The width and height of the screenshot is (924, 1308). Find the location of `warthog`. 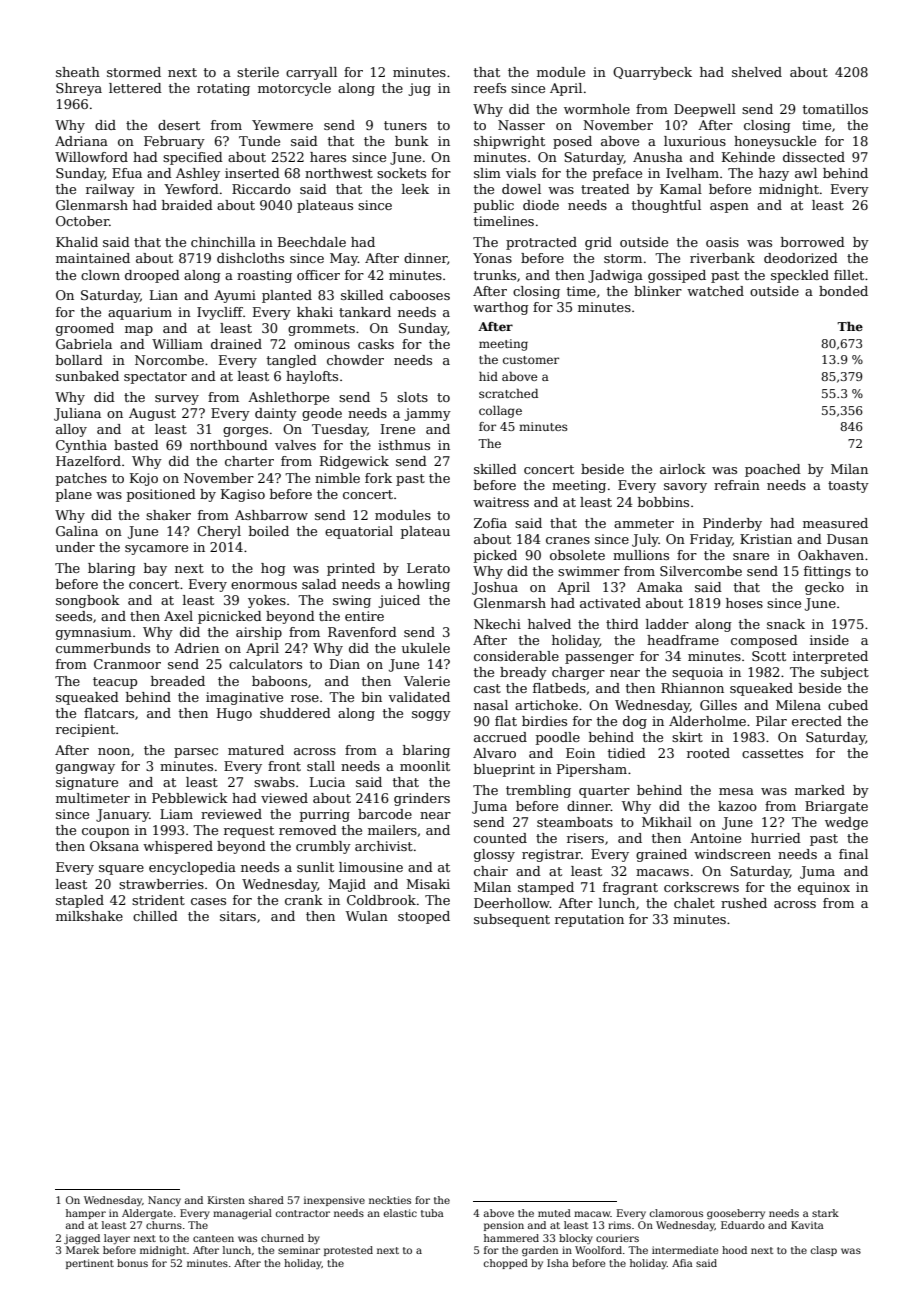

warthog is located at coordinates (501, 308).
